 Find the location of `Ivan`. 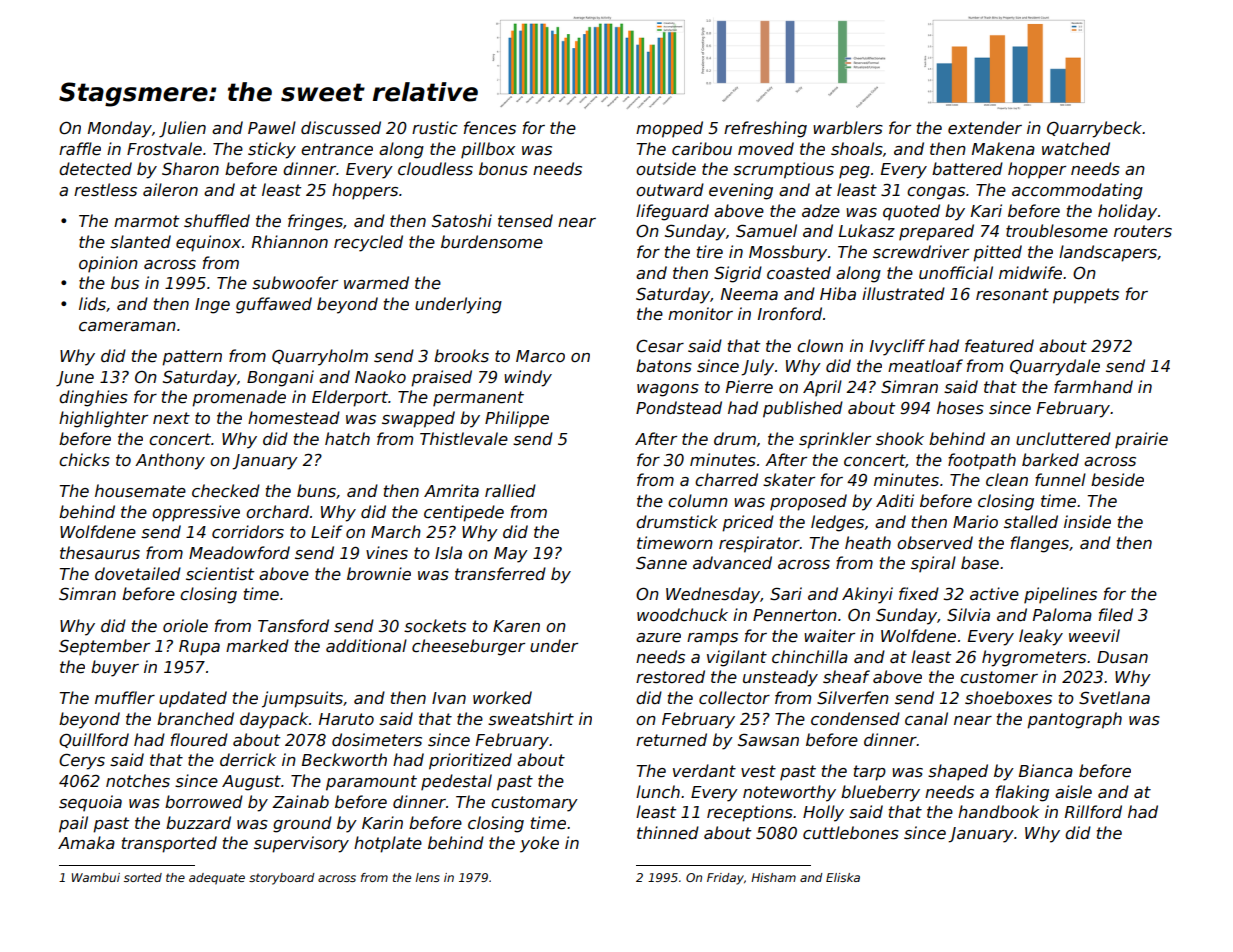

Ivan is located at coordinates (449, 698).
